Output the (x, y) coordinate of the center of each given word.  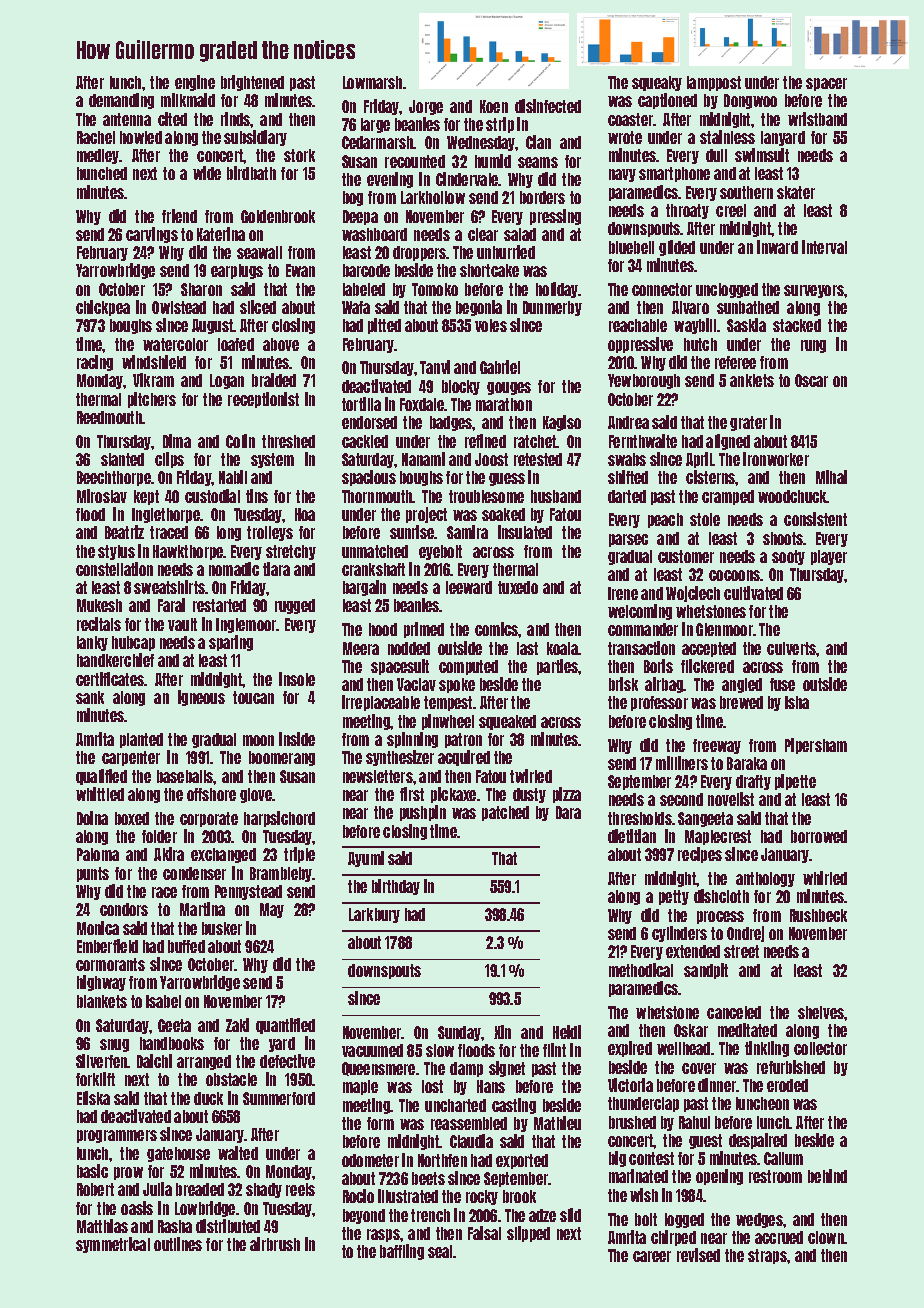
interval (824, 247)
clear (483, 234)
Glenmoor (724, 629)
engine (195, 83)
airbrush (275, 1244)
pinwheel (448, 722)
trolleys (270, 533)
